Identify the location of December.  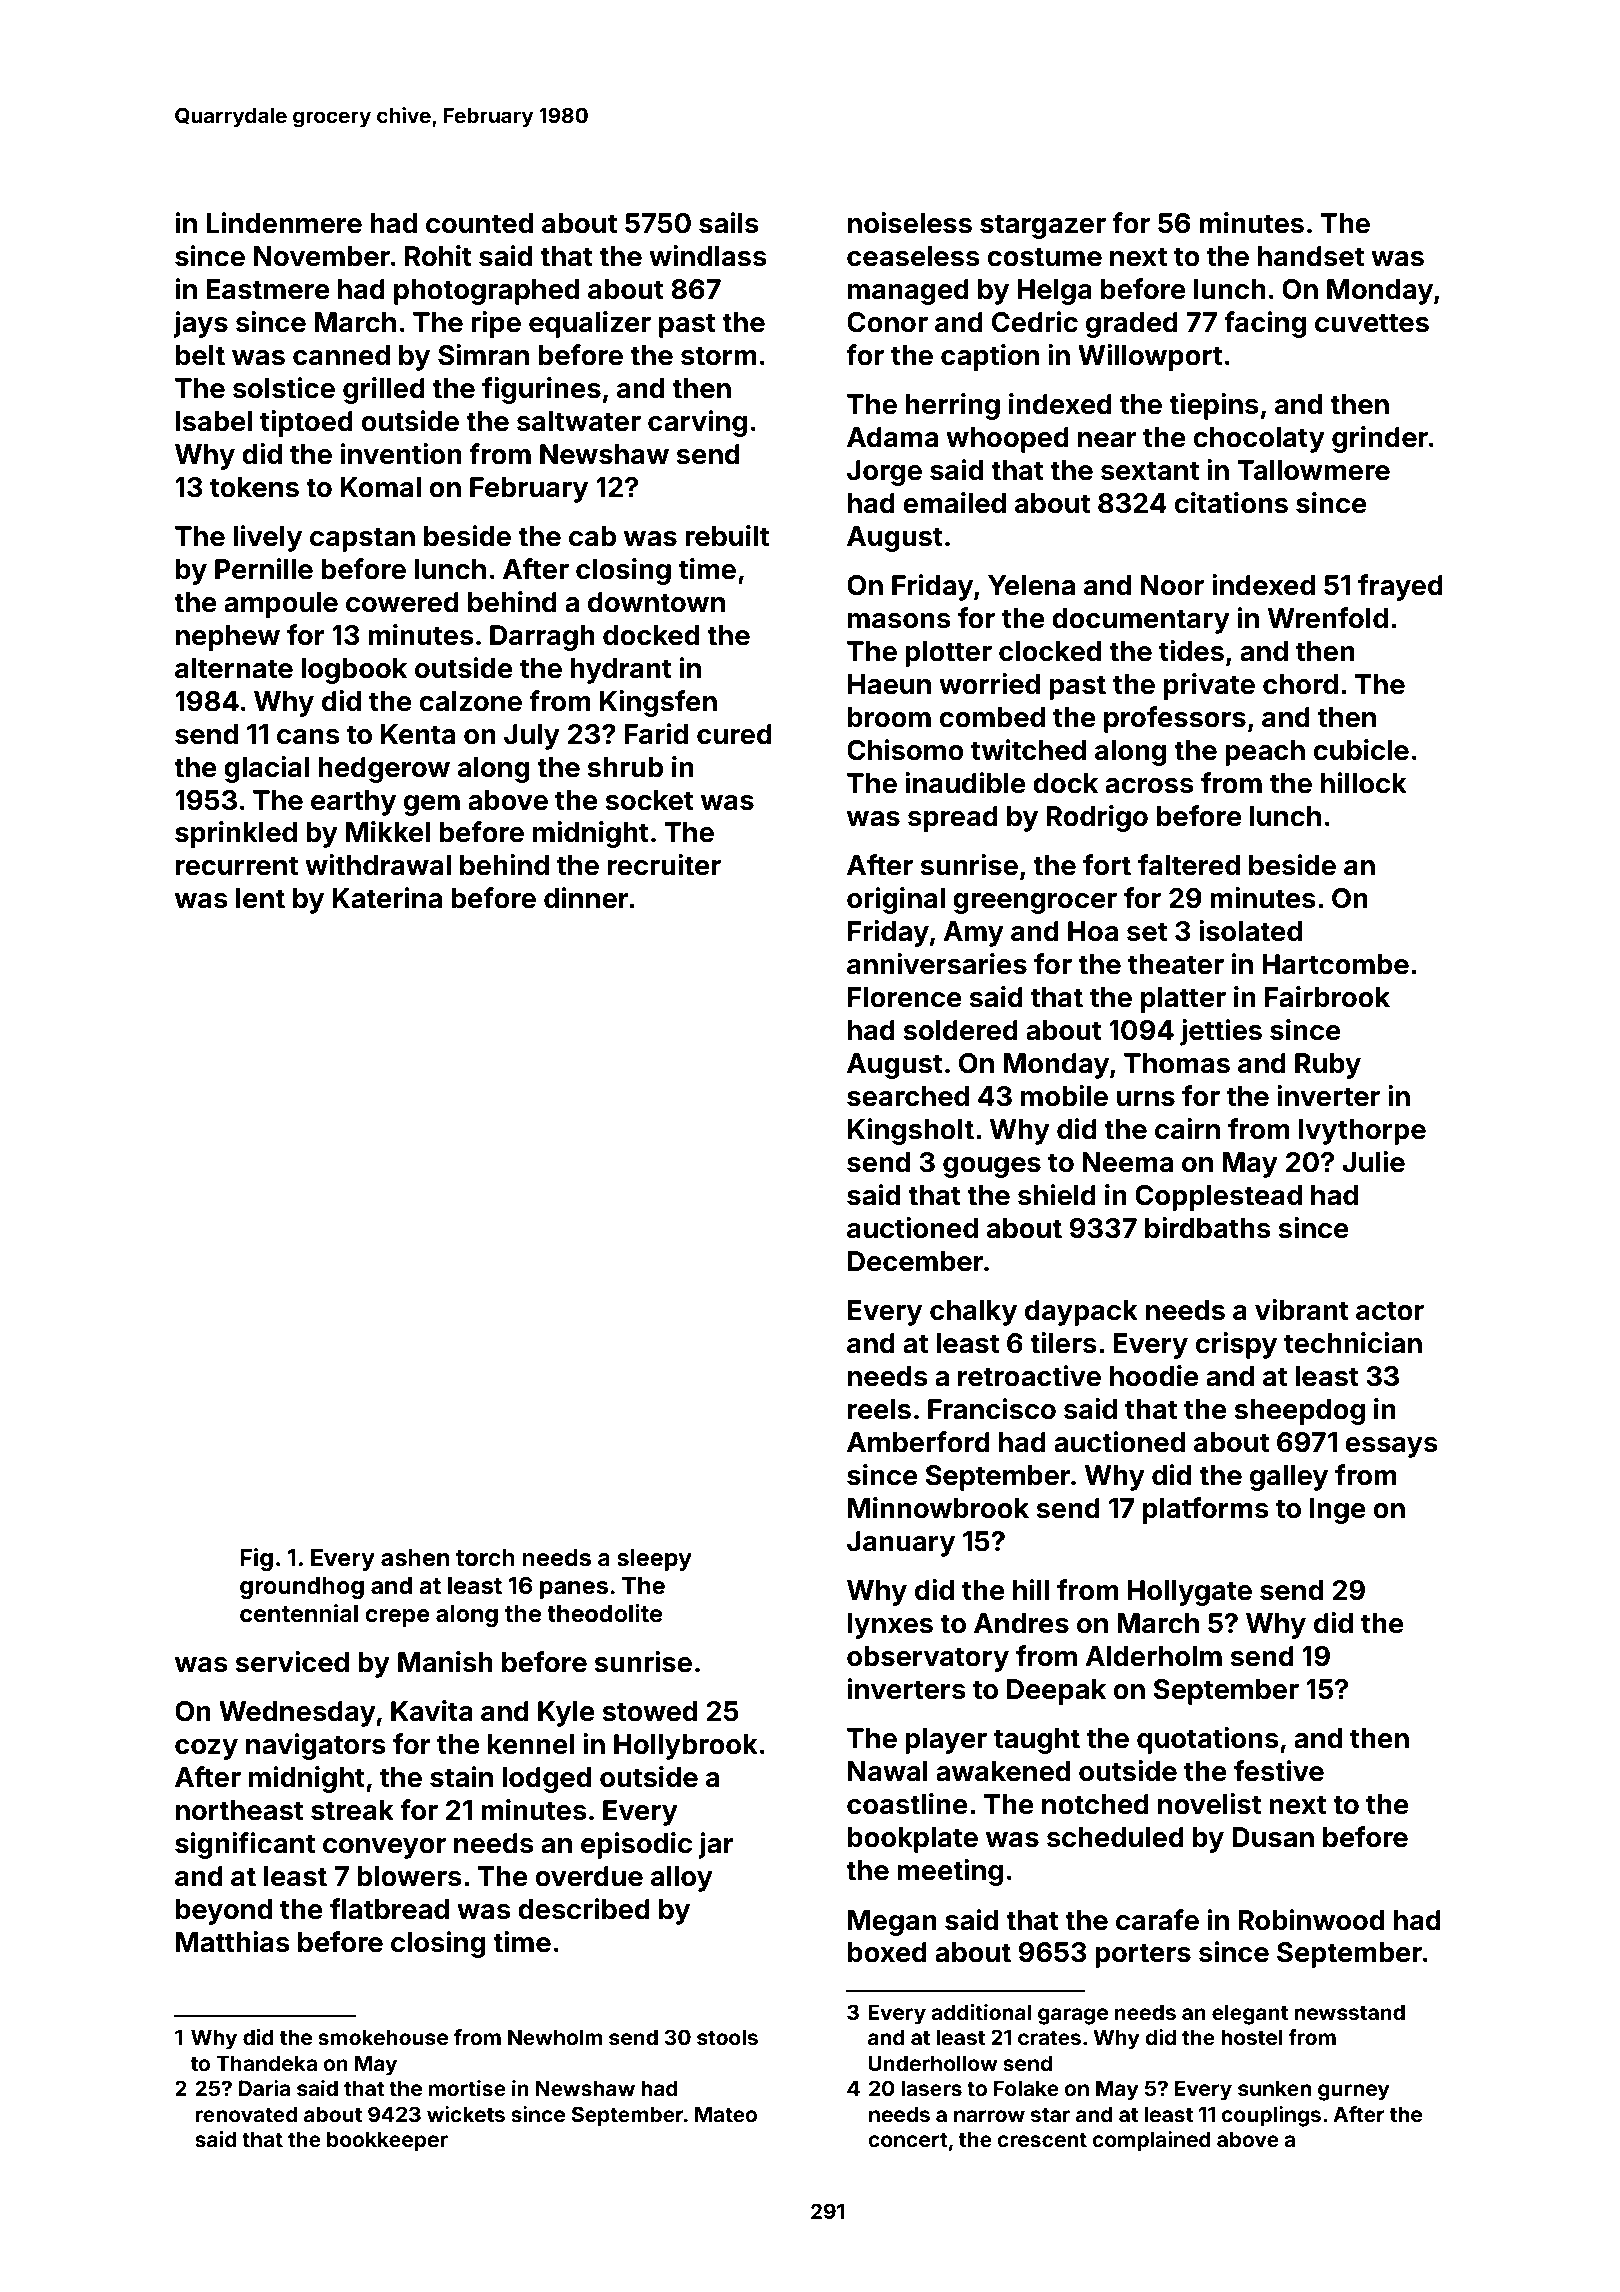
(916, 1261).
